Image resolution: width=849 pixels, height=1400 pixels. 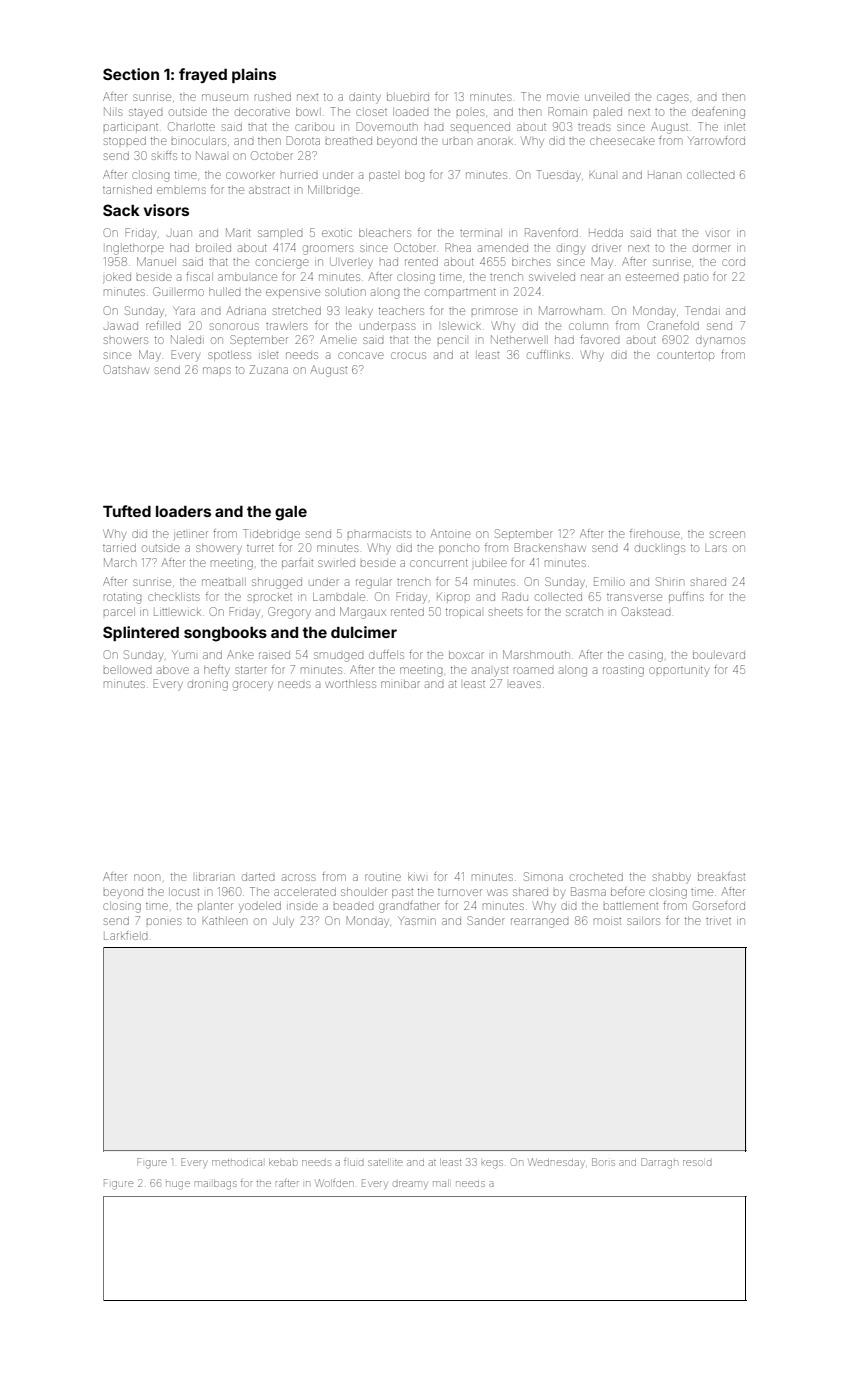 What do you see at coordinates (470, 112) in the screenshot?
I see `poles` at bounding box center [470, 112].
